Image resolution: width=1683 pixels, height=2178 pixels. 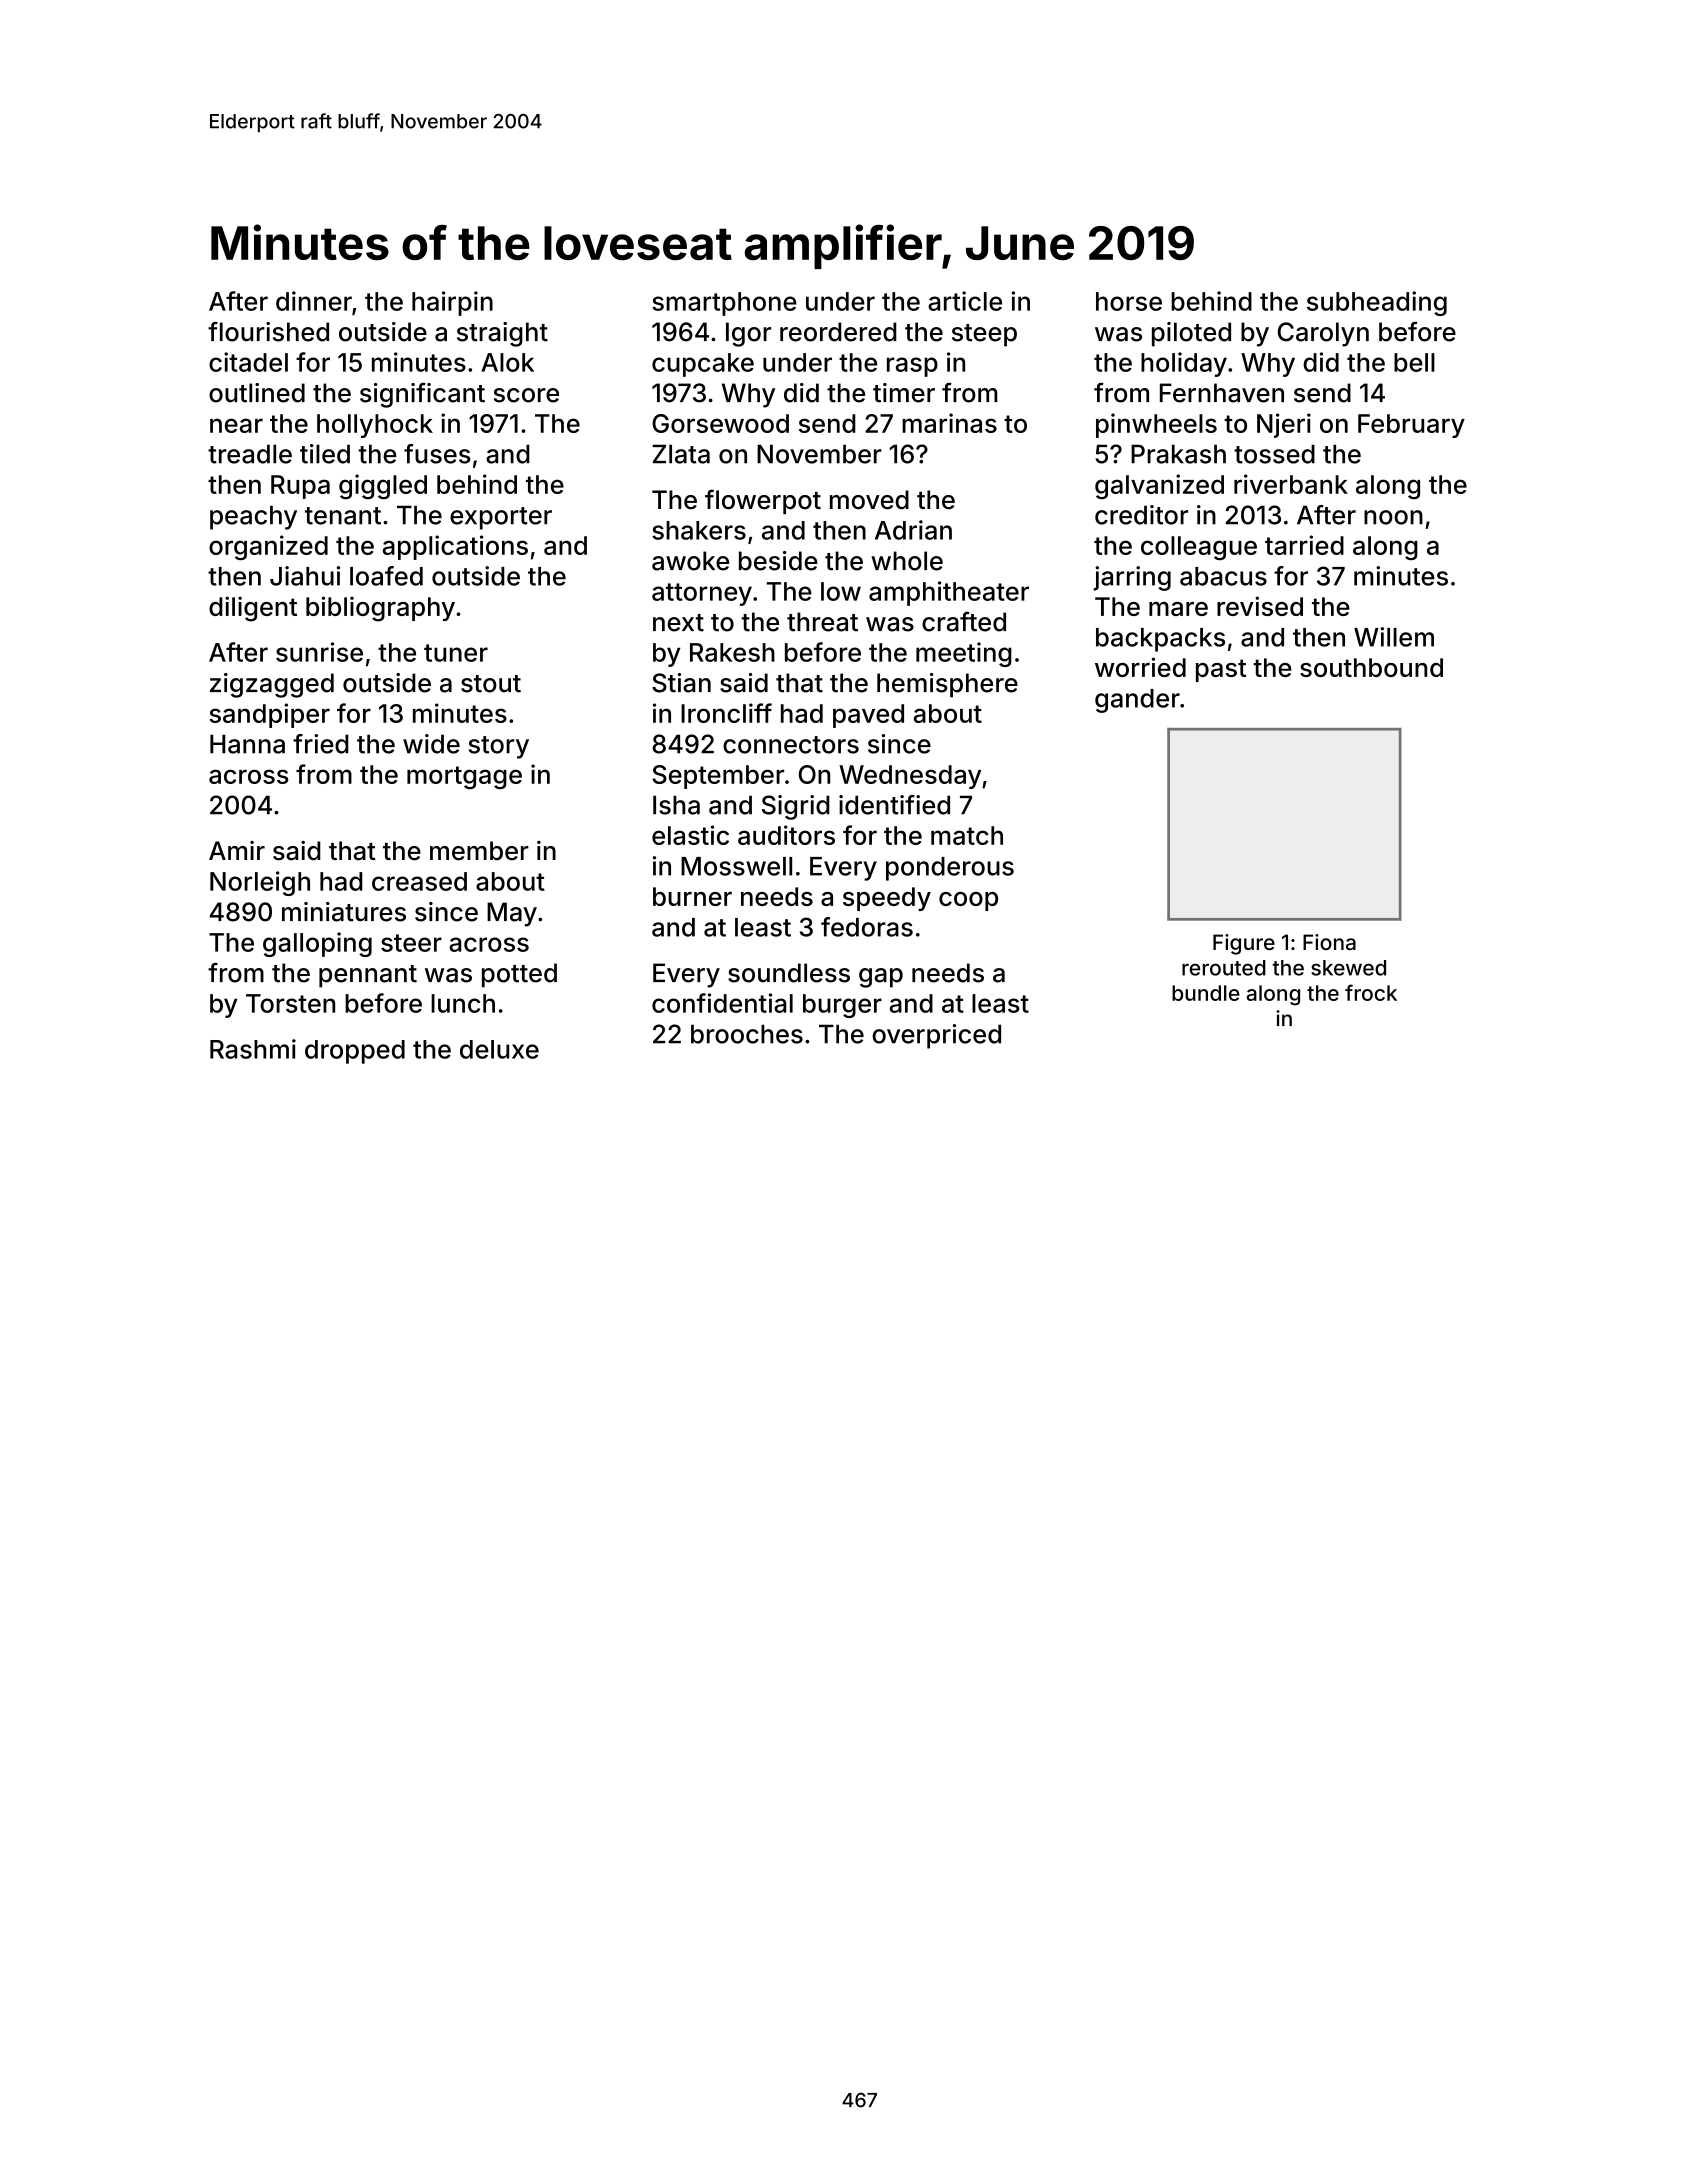 I want to click on auditors, so click(x=786, y=835).
